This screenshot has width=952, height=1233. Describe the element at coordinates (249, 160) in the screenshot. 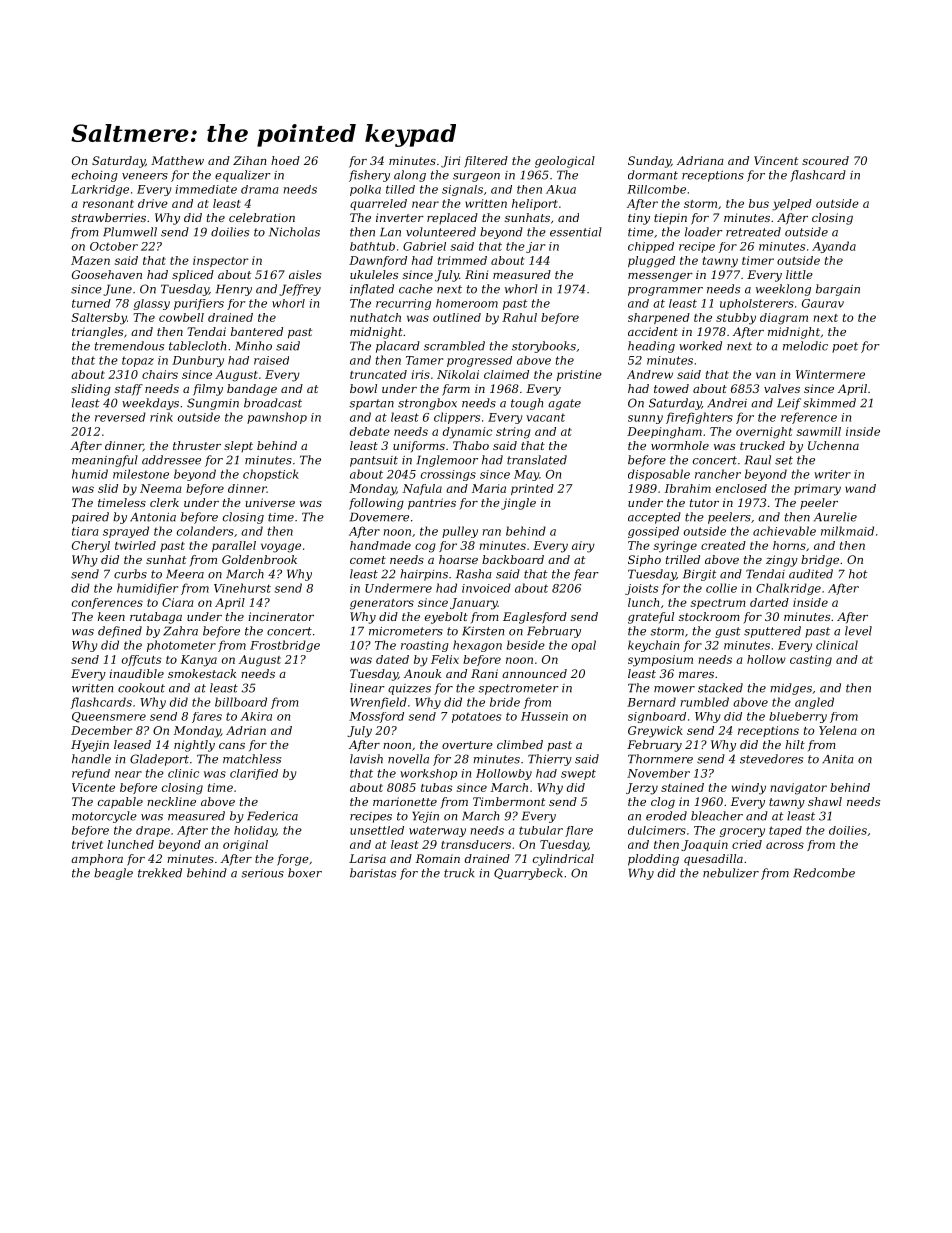

I see `Zihan` at that location.
